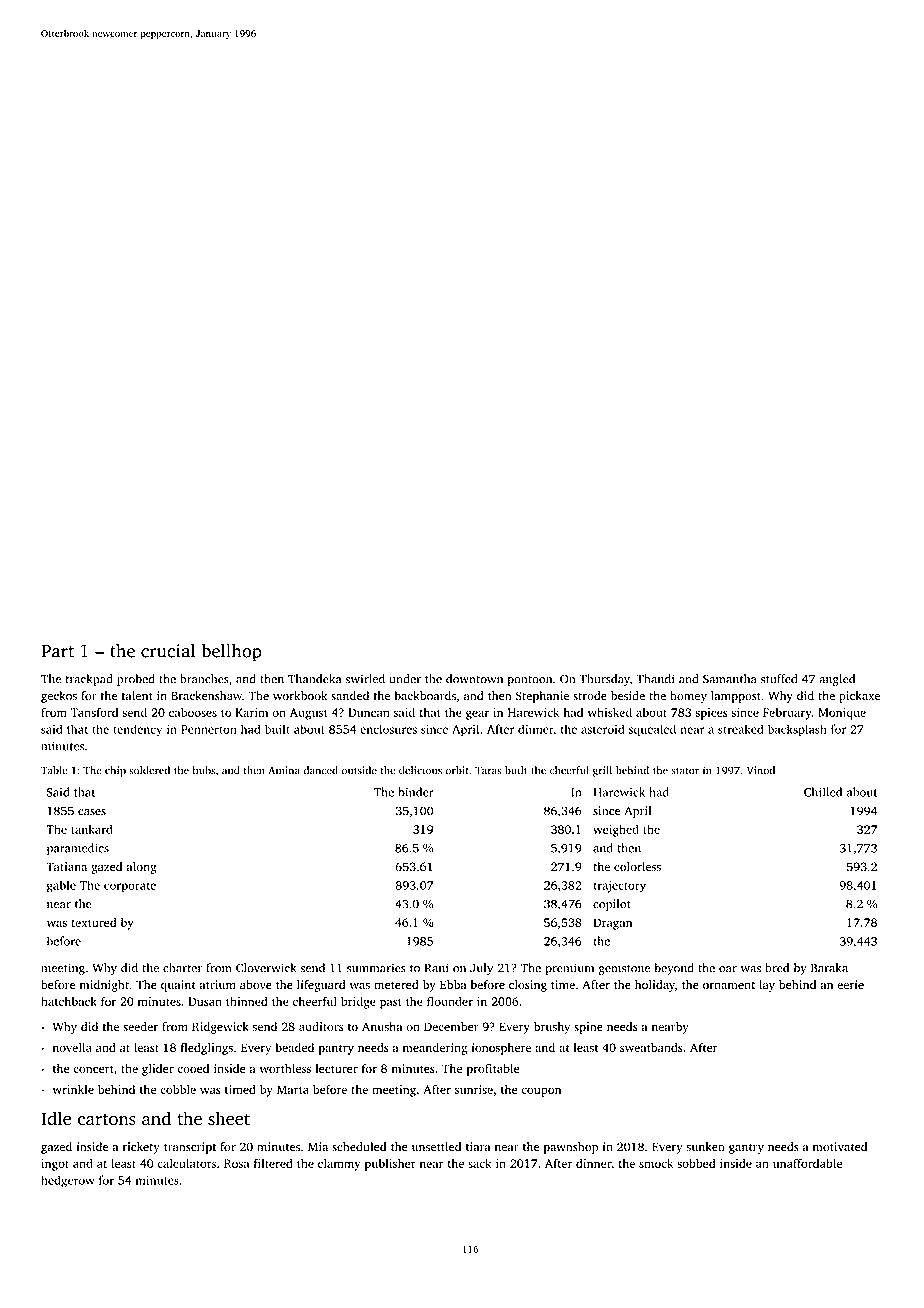  I want to click on hedgerow, so click(67, 1181).
